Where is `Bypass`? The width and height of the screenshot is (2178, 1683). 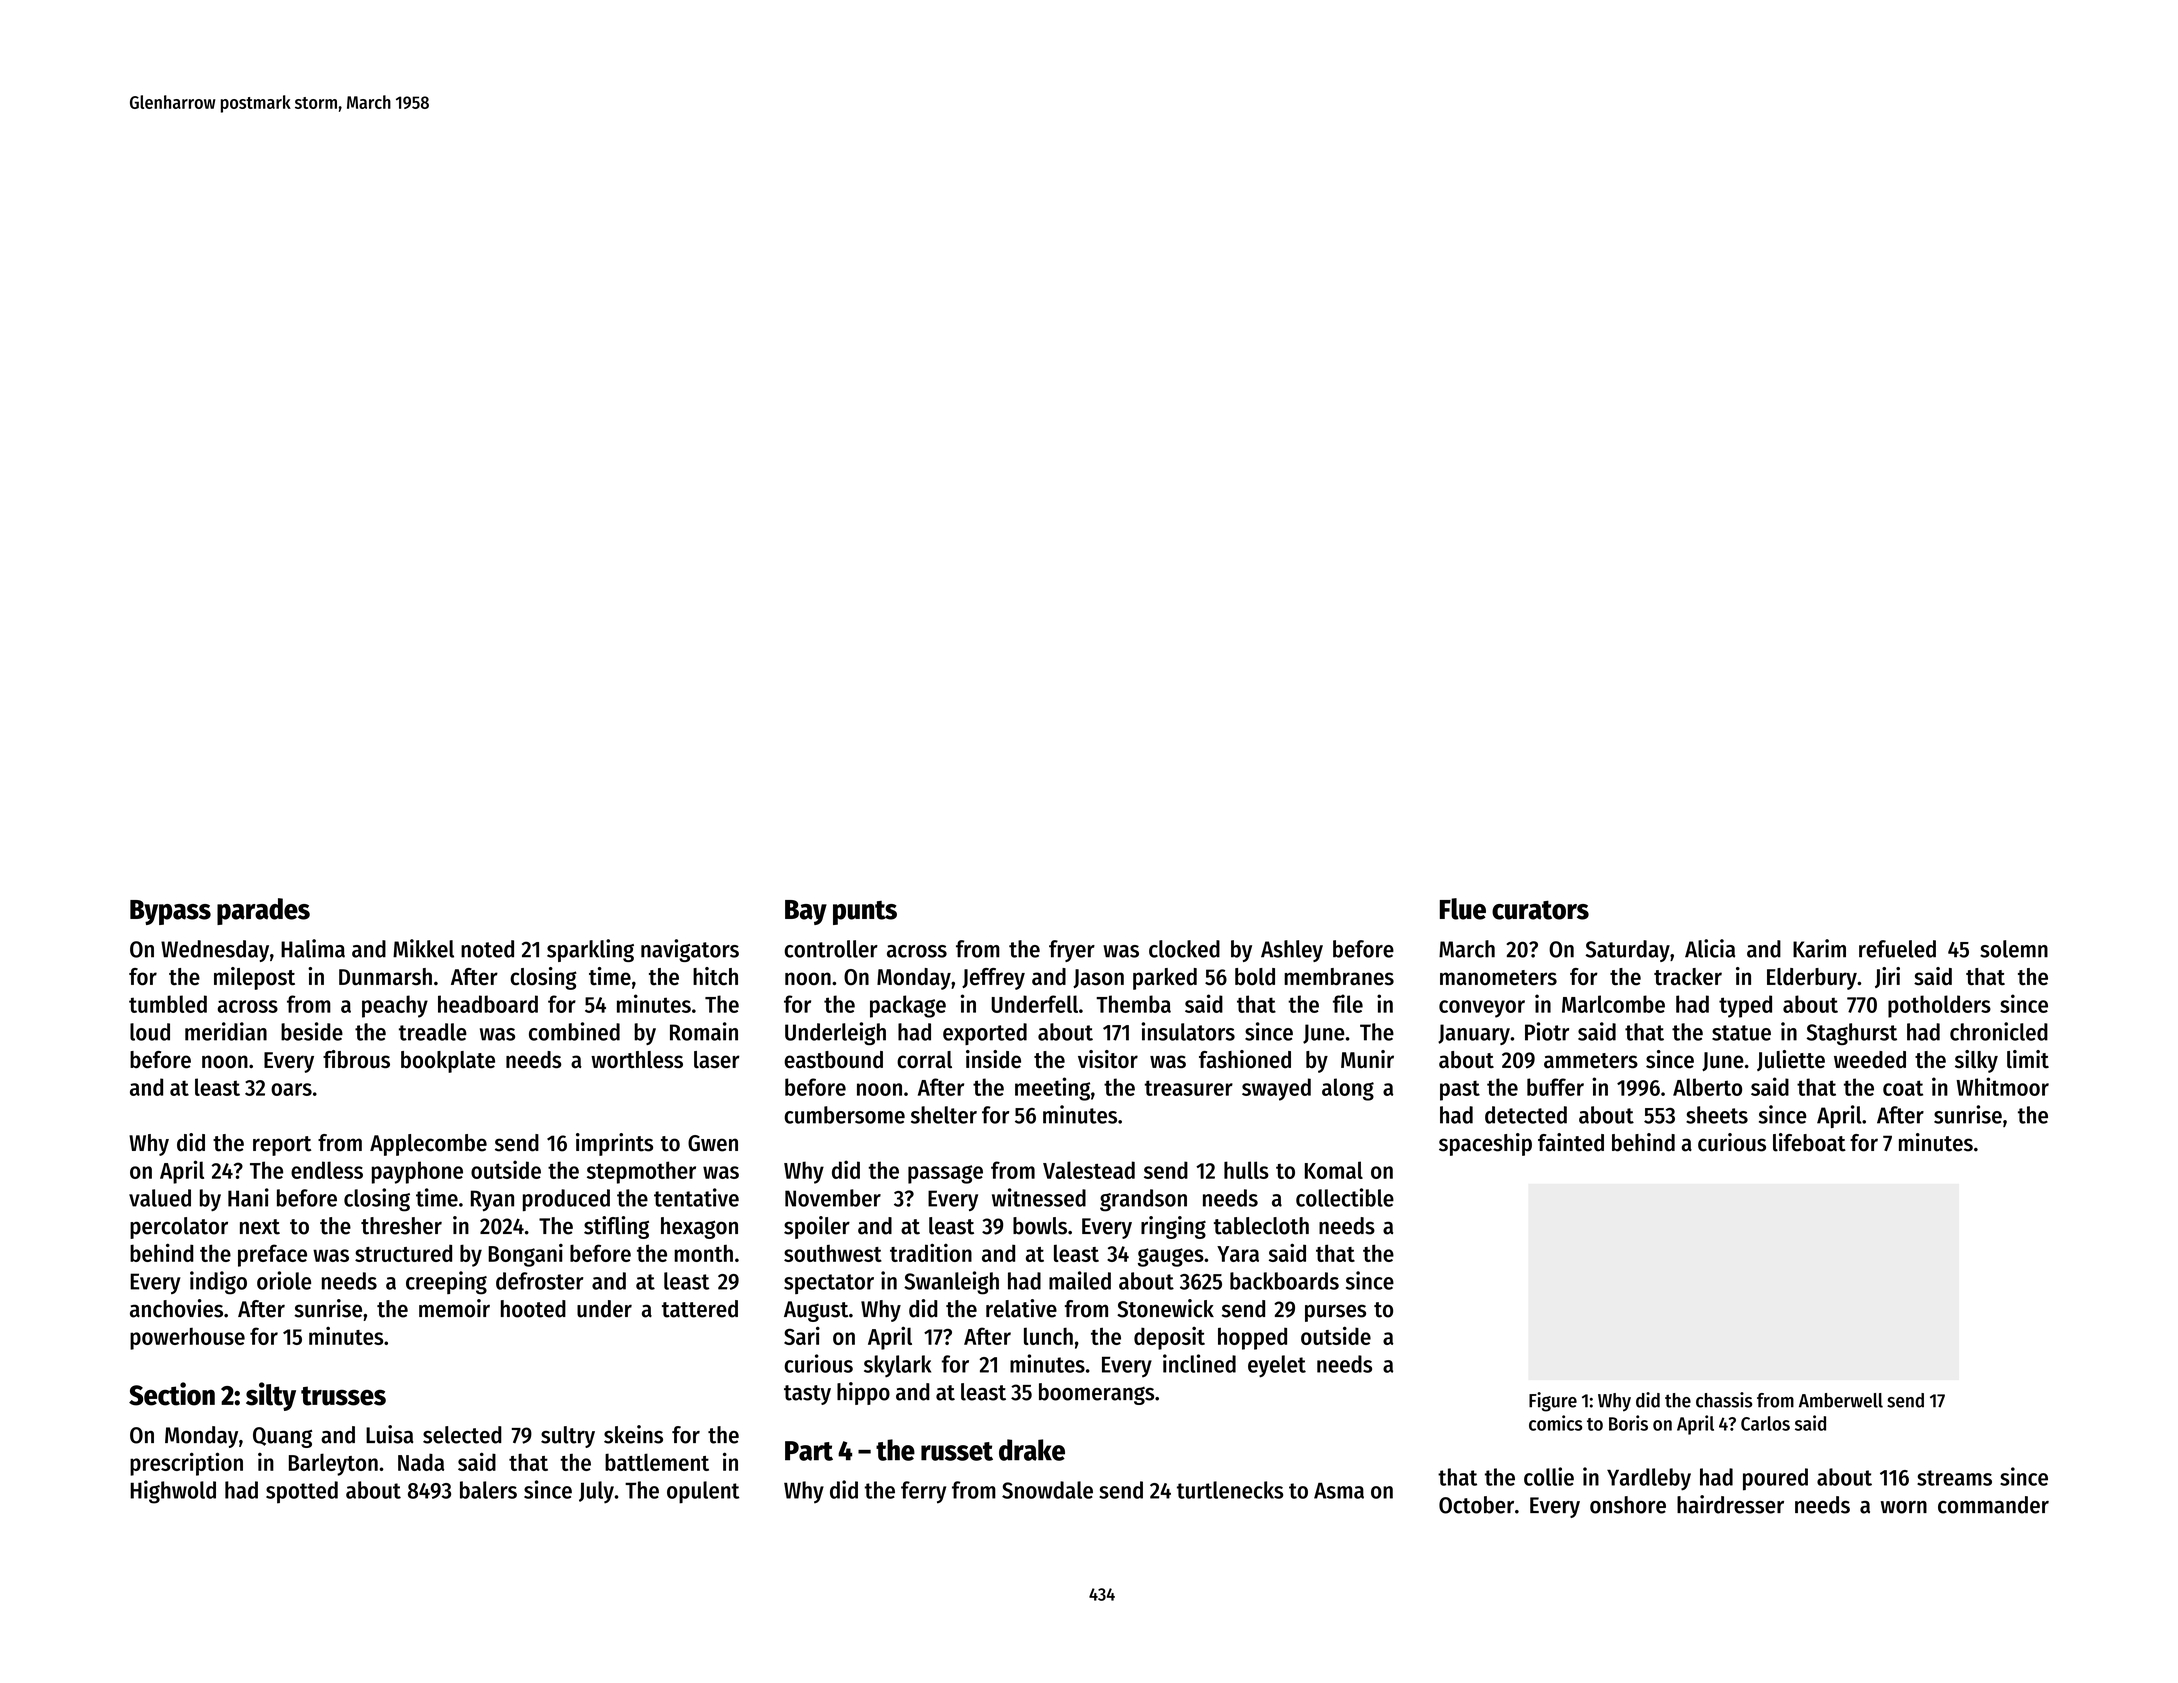
Bypass is located at coordinates (170, 912).
